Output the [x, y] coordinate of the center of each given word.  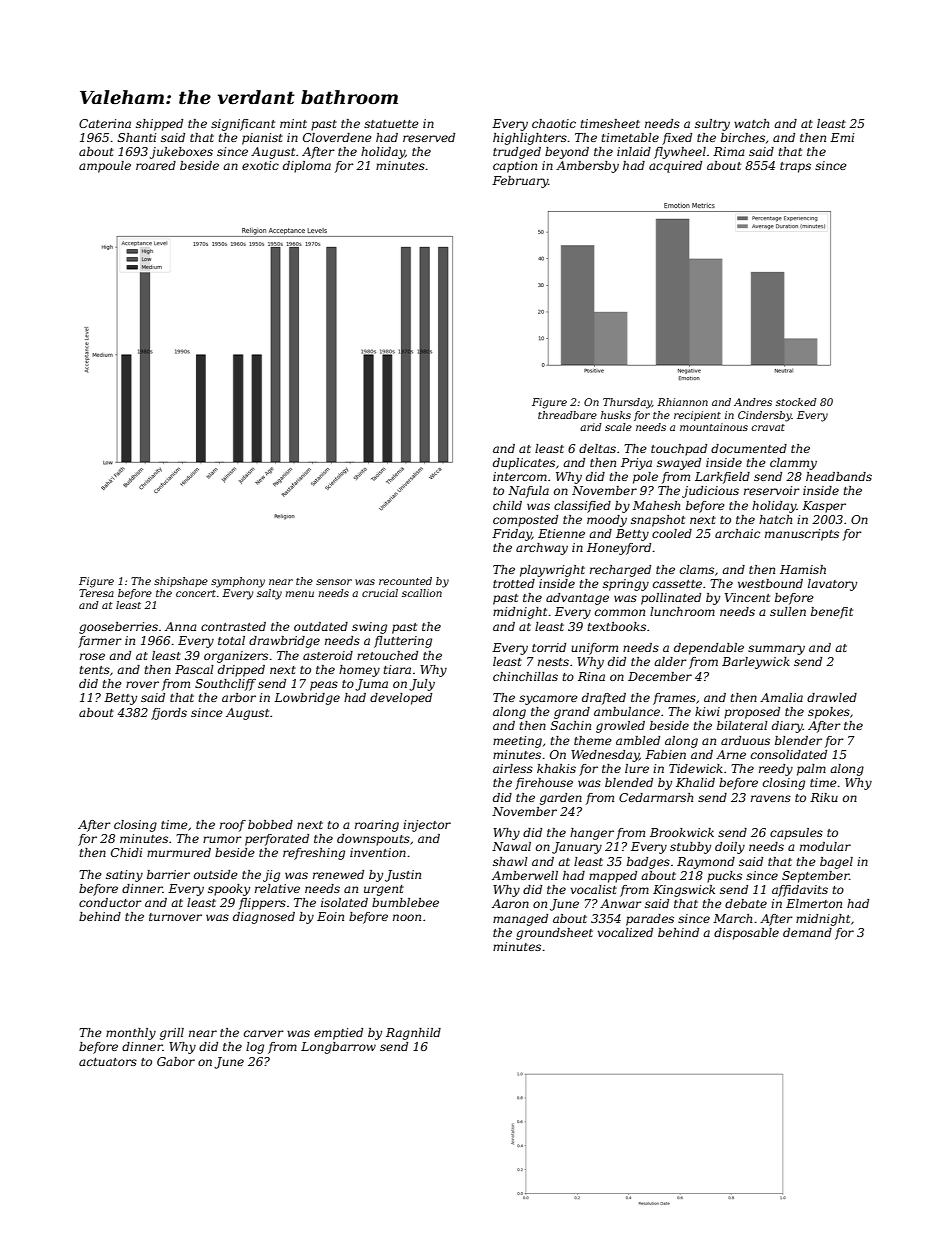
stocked [796, 402]
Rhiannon [682, 402]
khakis [556, 768]
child [507, 505]
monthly [131, 1034]
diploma [307, 167]
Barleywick [756, 663]
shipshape [181, 582]
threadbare [567, 415]
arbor [239, 697]
